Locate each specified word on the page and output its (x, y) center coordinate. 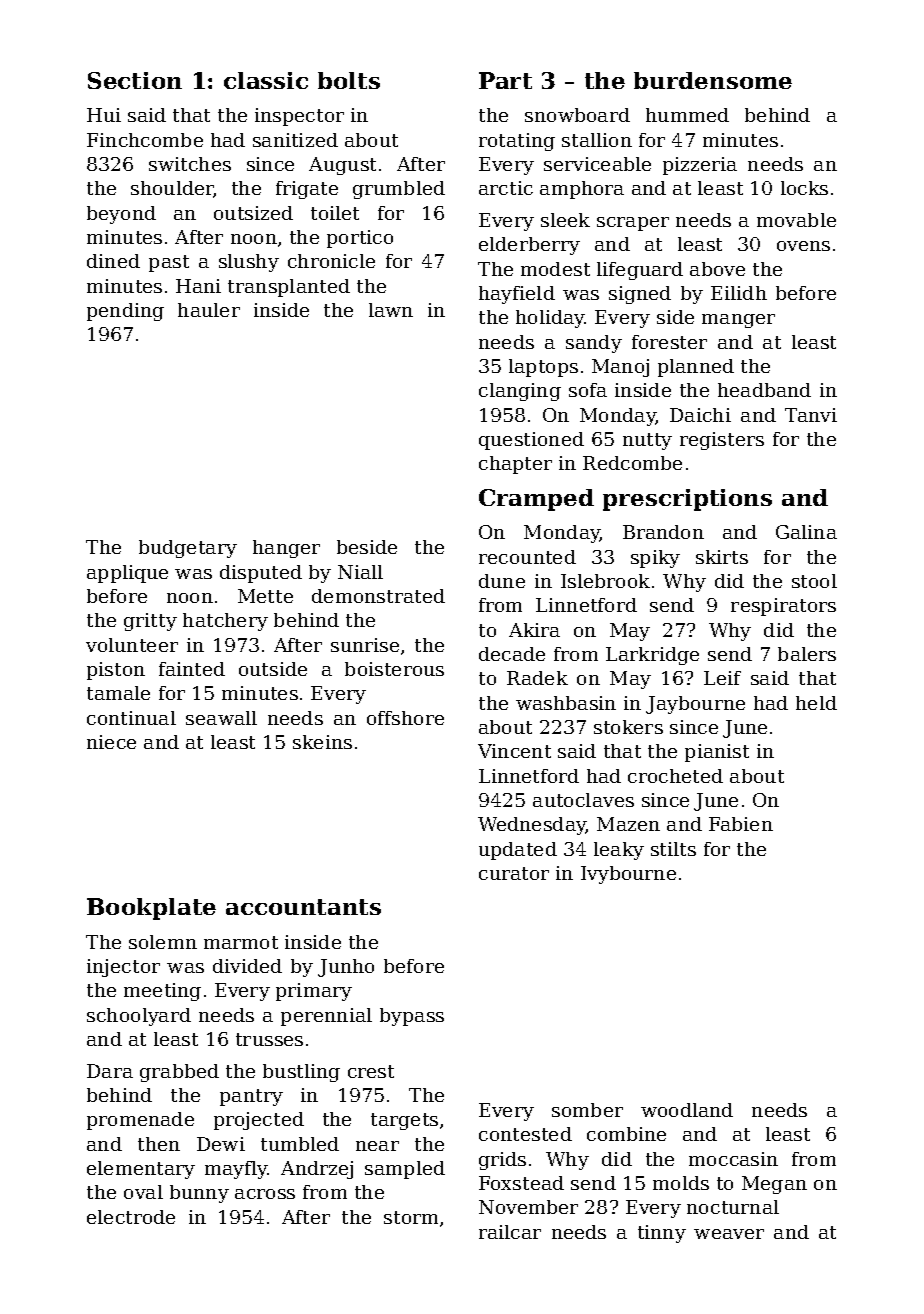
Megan (774, 1185)
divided (247, 966)
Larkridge (652, 656)
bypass (412, 1017)
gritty (150, 622)
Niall (360, 572)
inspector (299, 117)
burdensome (713, 80)
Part (505, 80)
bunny (199, 1194)
